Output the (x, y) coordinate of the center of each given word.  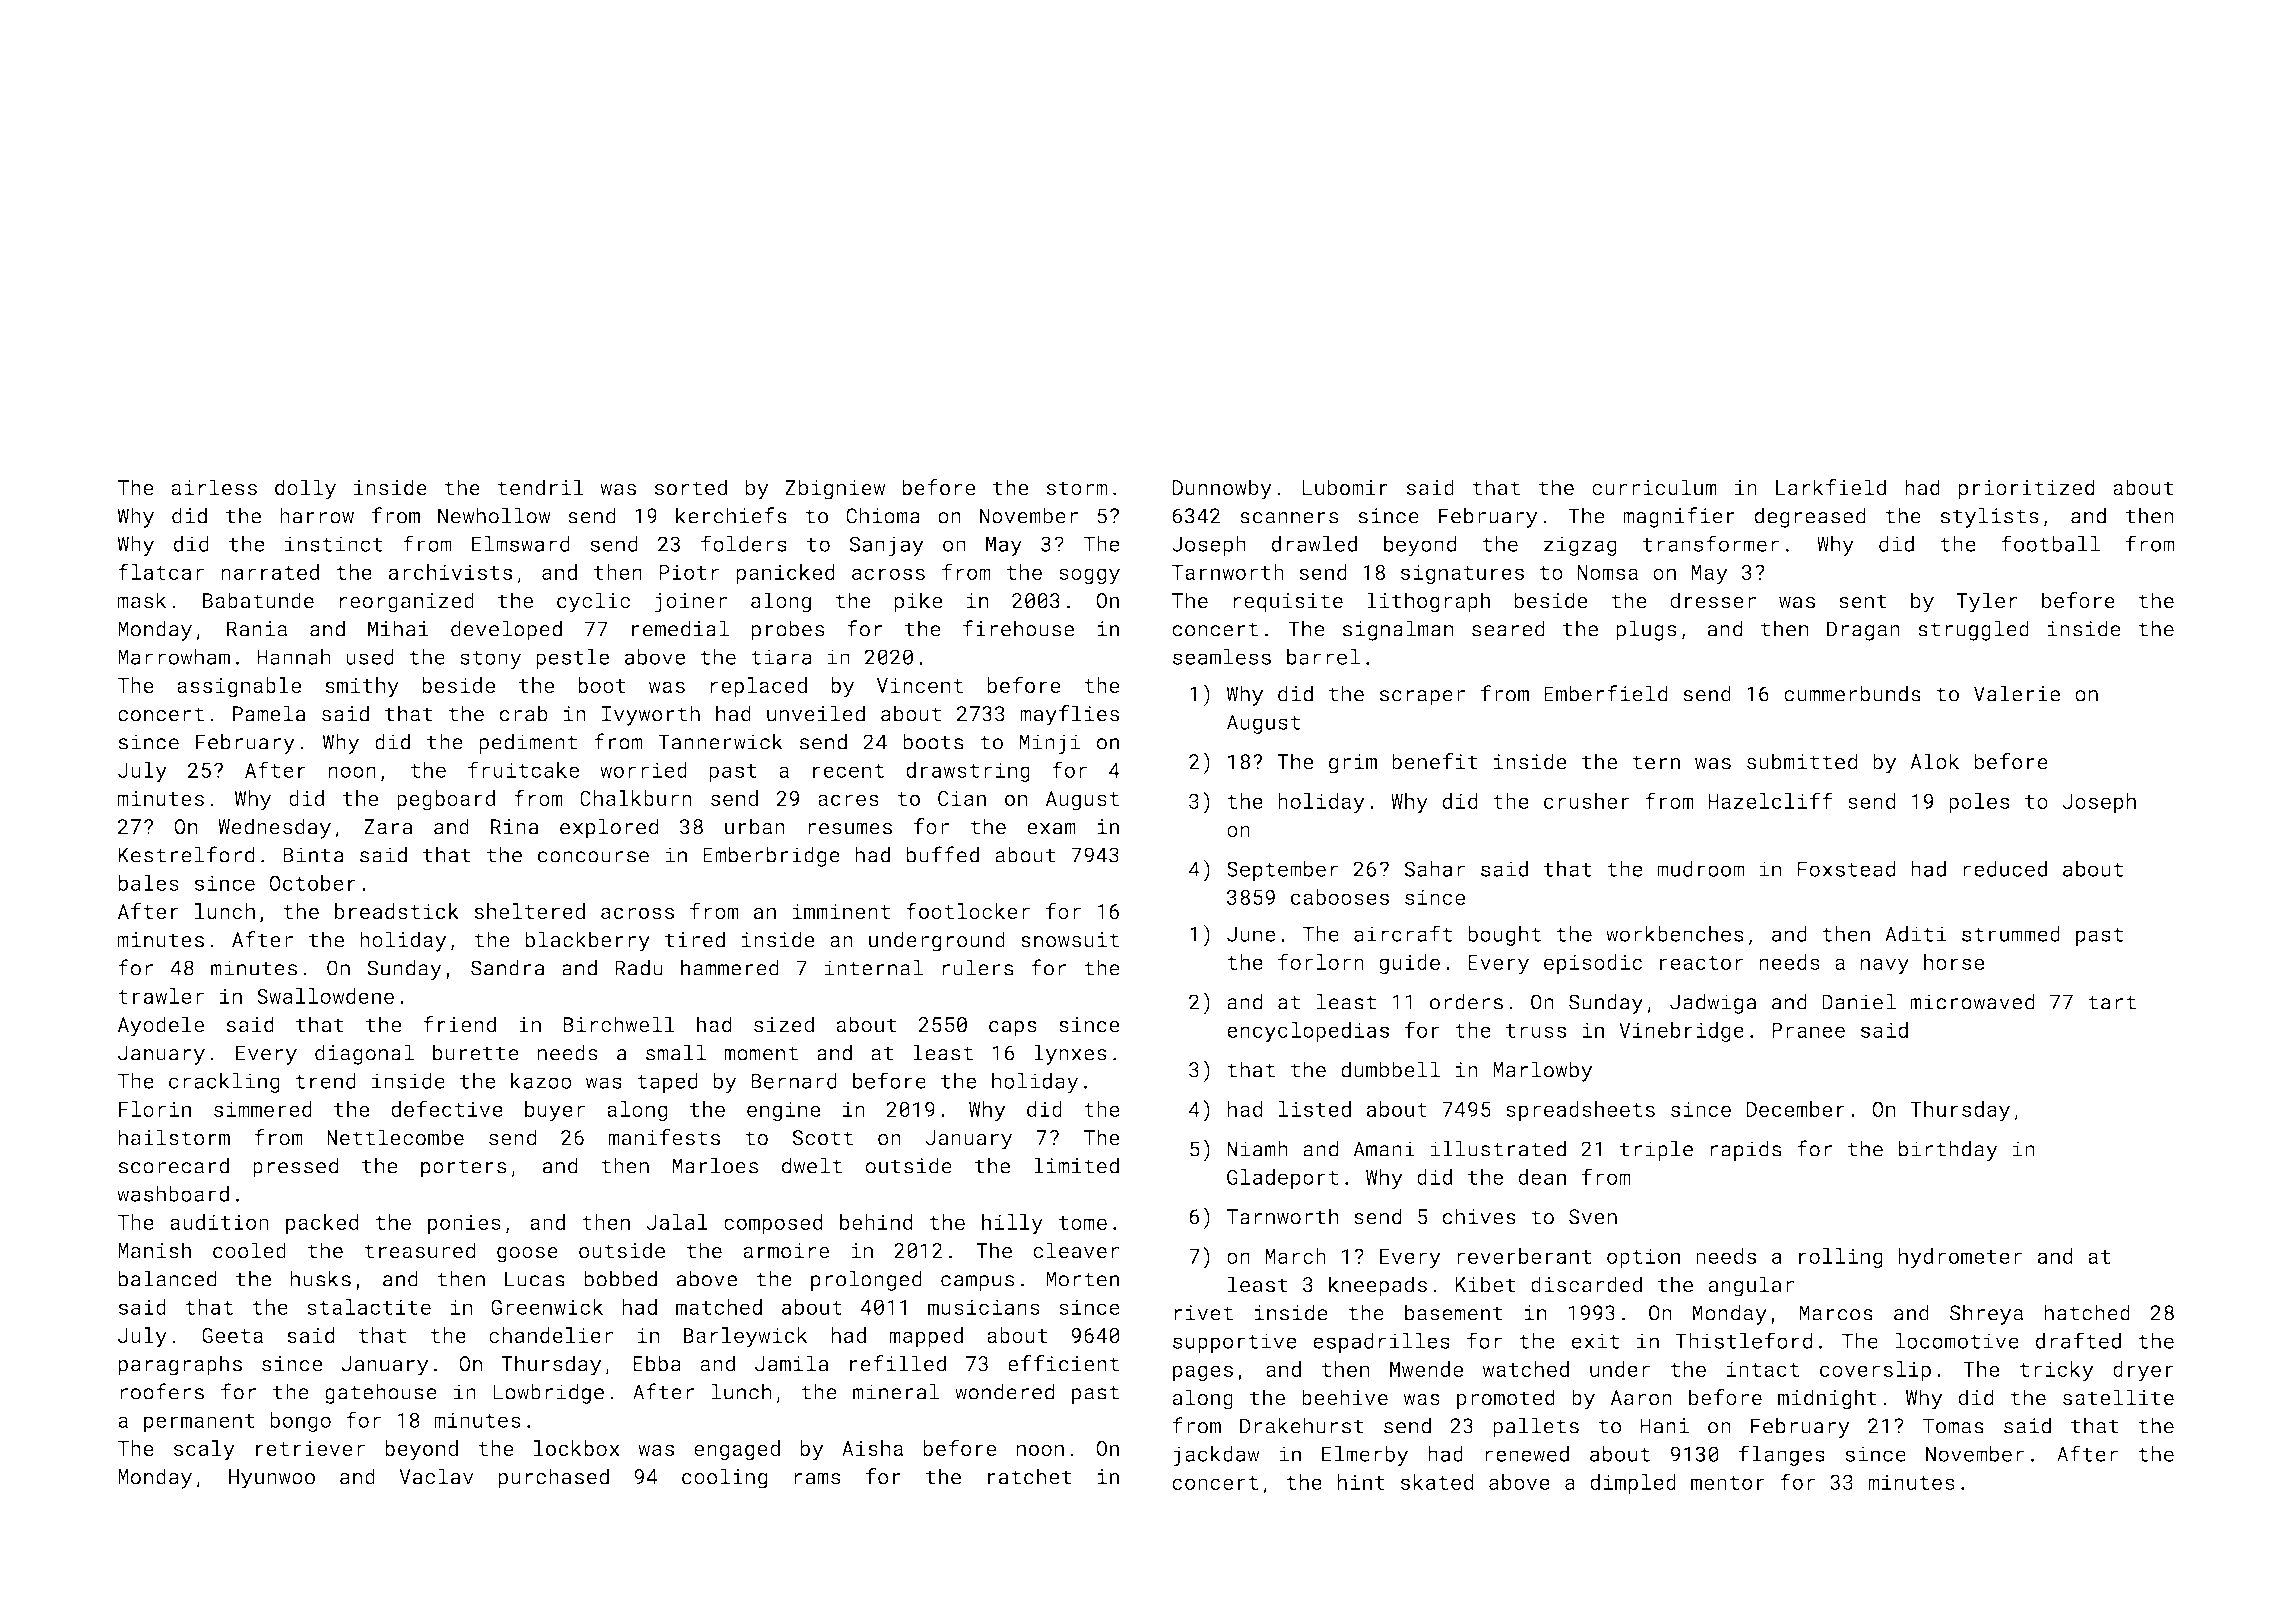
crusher (1587, 801)
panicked (786, 574)
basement (1454, 1312)
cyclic (593, 602)
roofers (162, 1391)
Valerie (2017, 693)
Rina (515, 827)
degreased (1810, 517)
